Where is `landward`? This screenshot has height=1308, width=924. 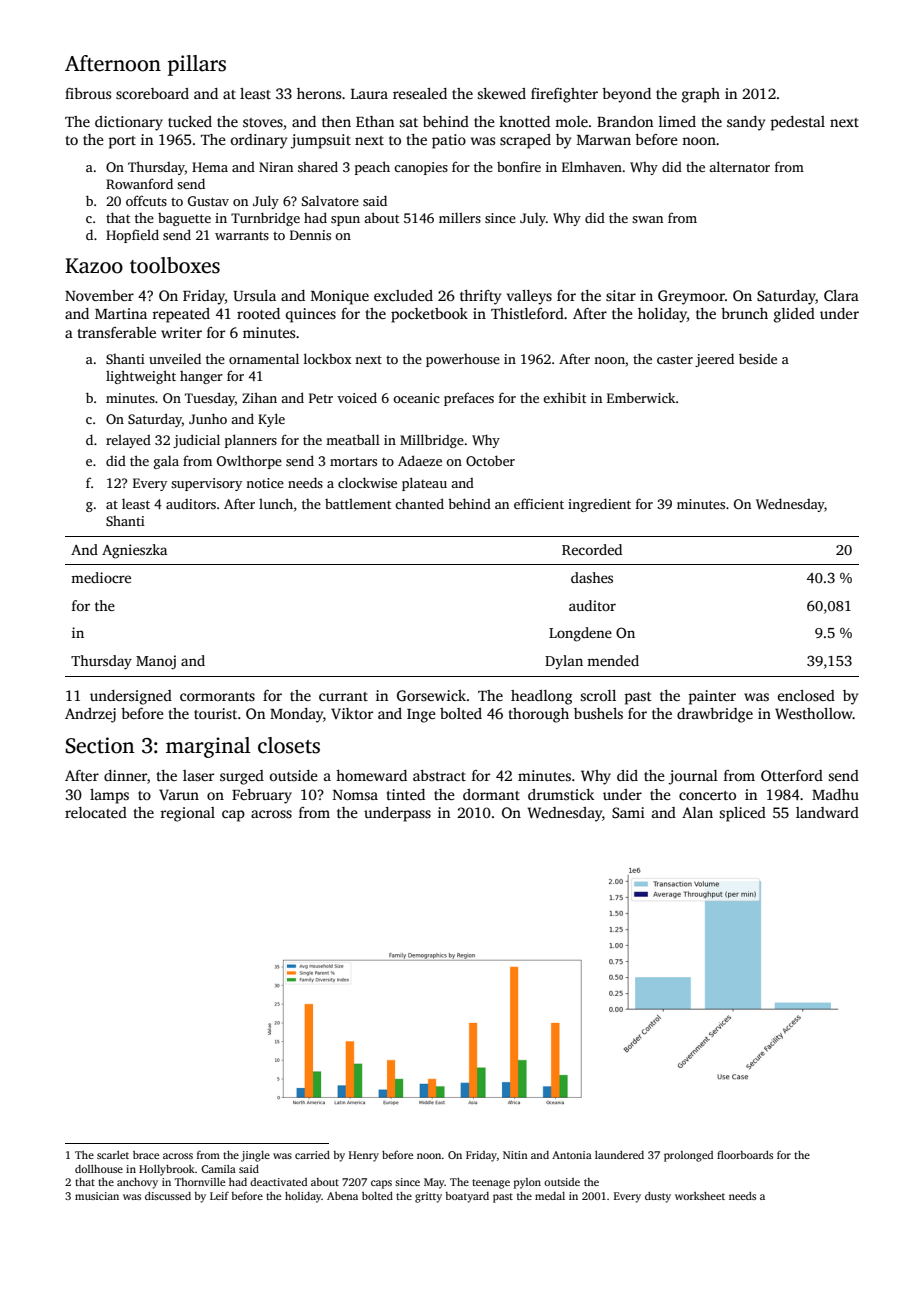 landward is located at coordinates (827, 812).
